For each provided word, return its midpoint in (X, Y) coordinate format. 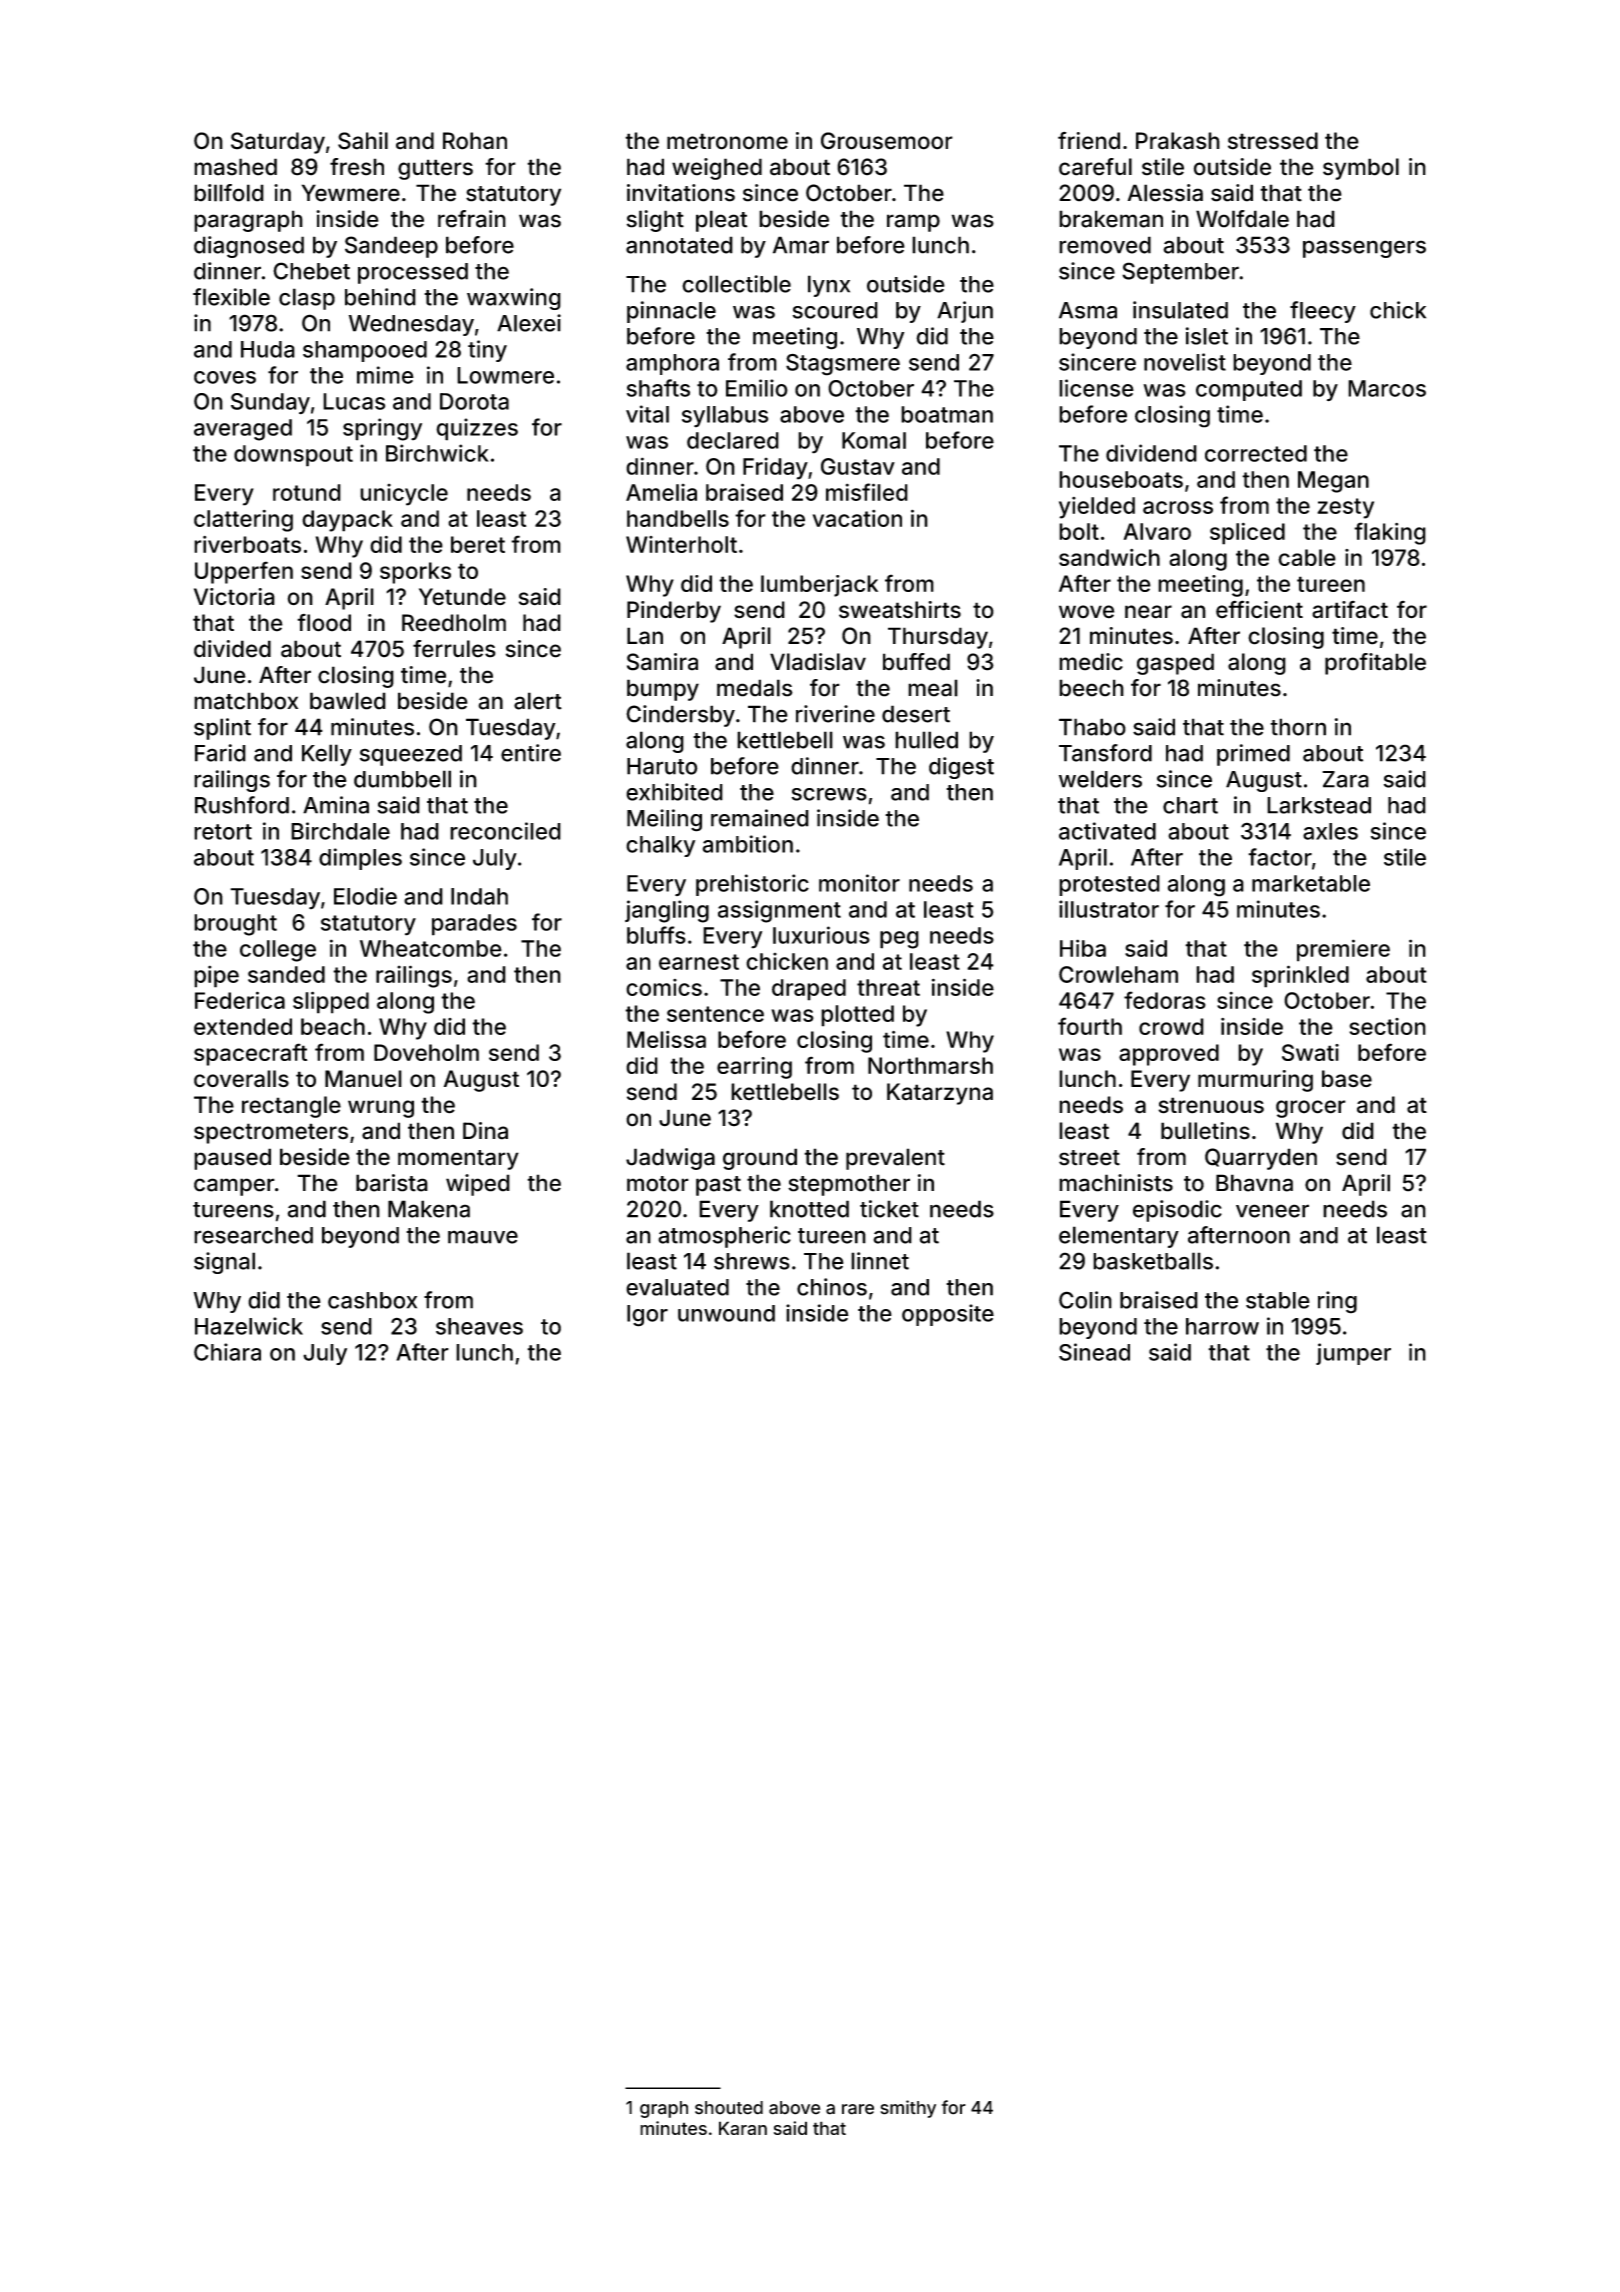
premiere (1343, 950)
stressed (1273, 141)
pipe (216, 976)
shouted (729, 2108)
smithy (908, 2109)
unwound (726, 1313)
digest (961, 768)
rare (858, 2109)
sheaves (479, 1326)
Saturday (278, 143)
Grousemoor (887, 141)
